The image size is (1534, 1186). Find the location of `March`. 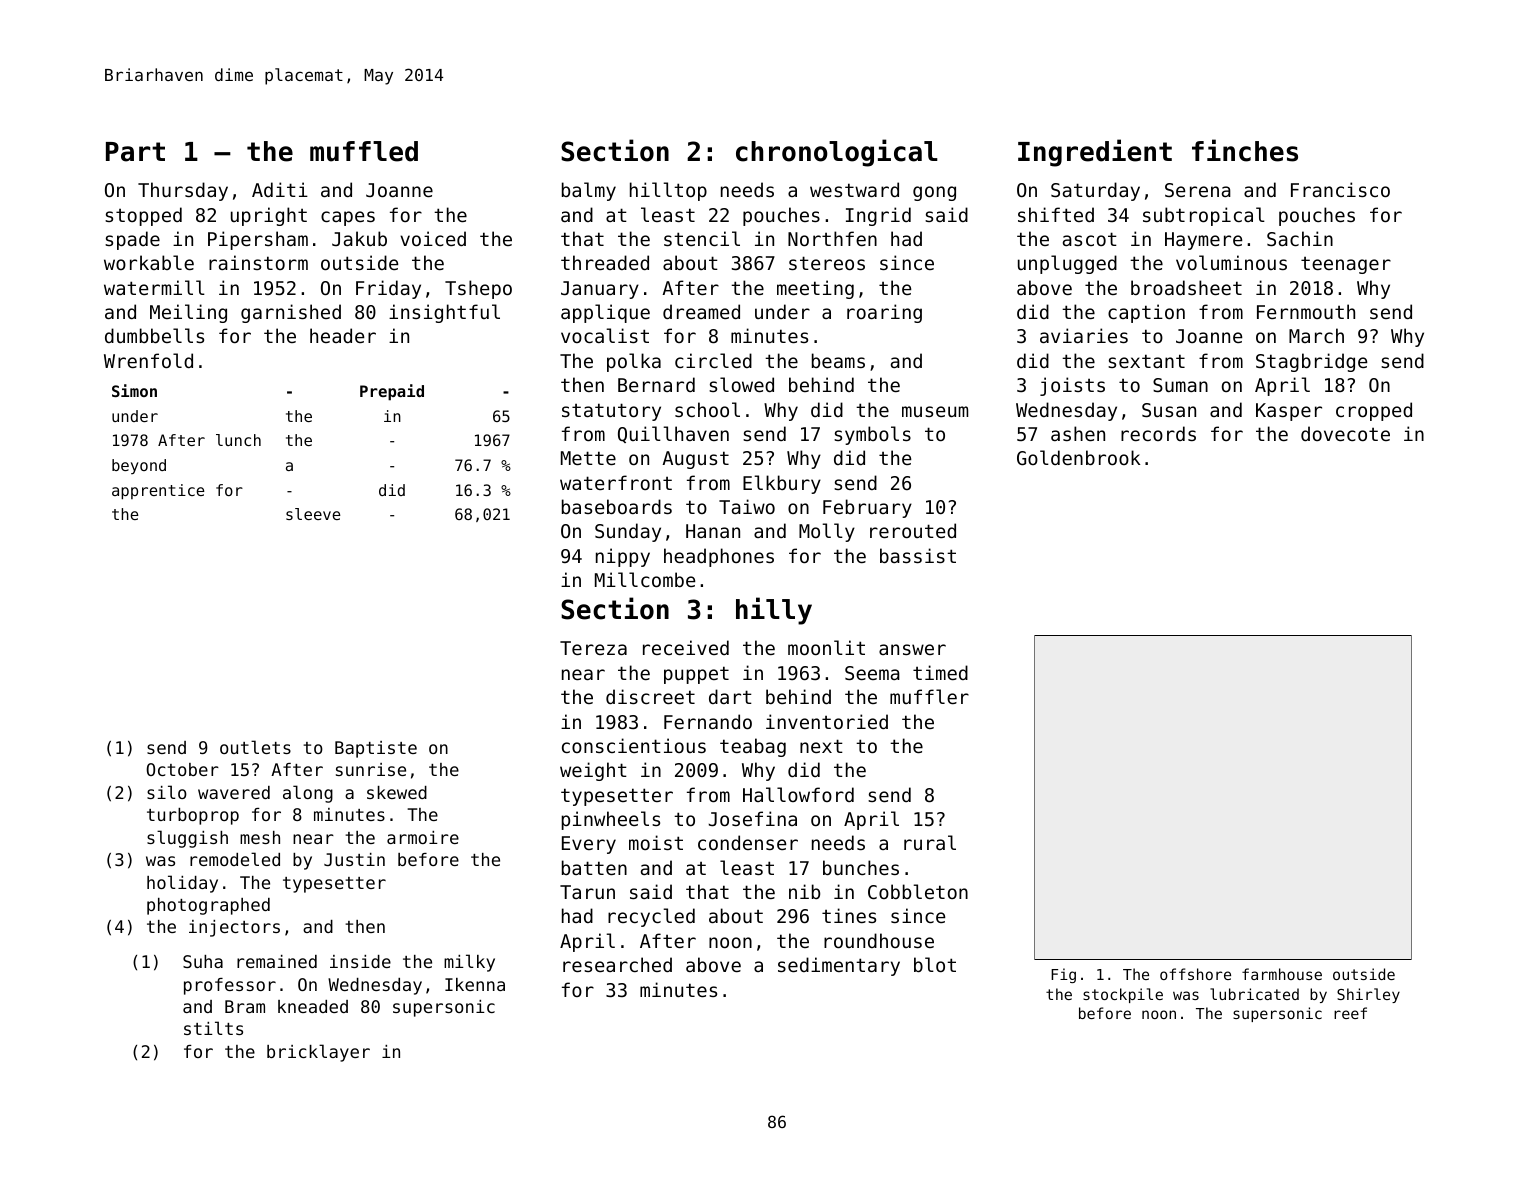

March is located at coordinates (1316, 335).
